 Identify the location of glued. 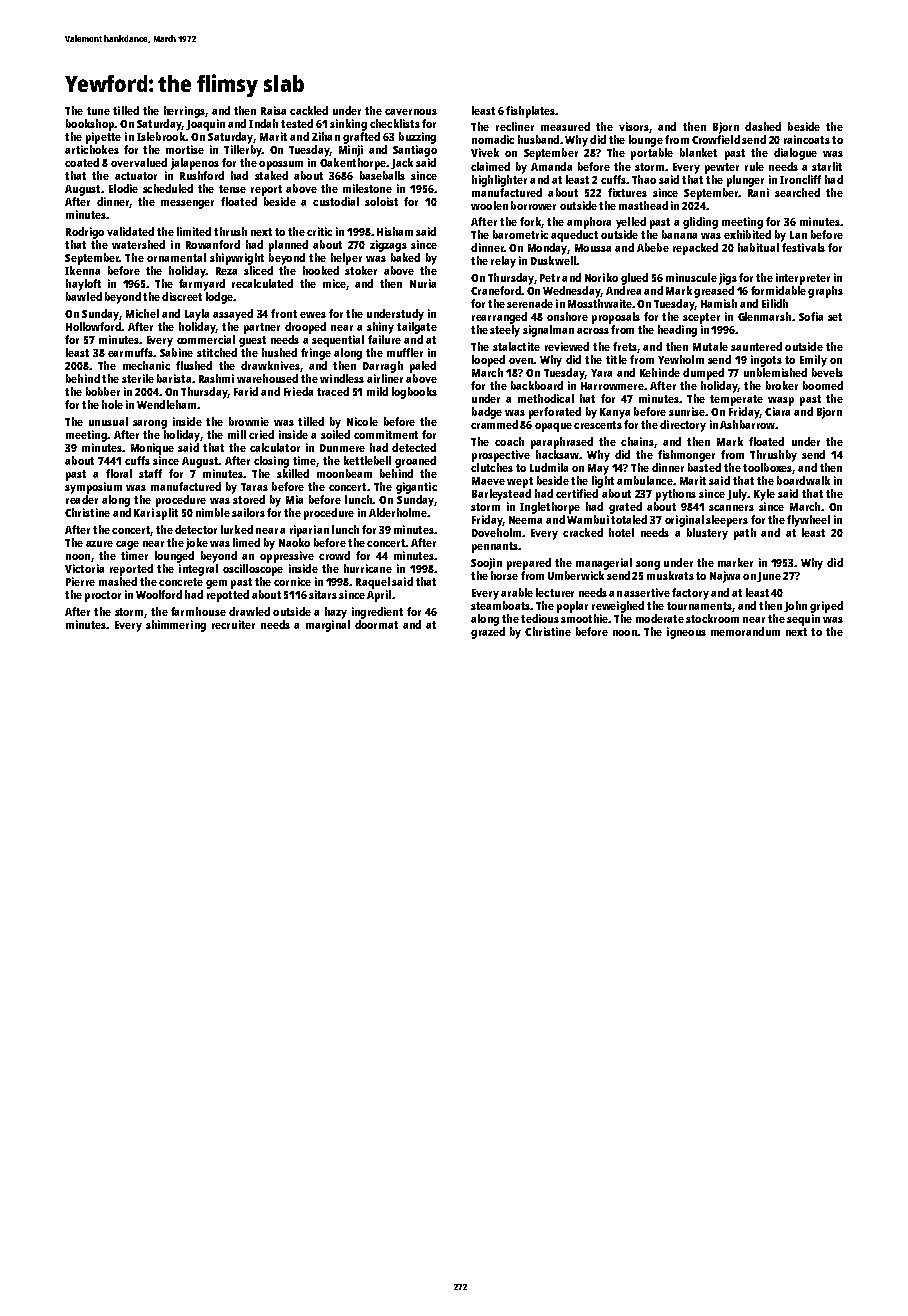
(634, 279).
